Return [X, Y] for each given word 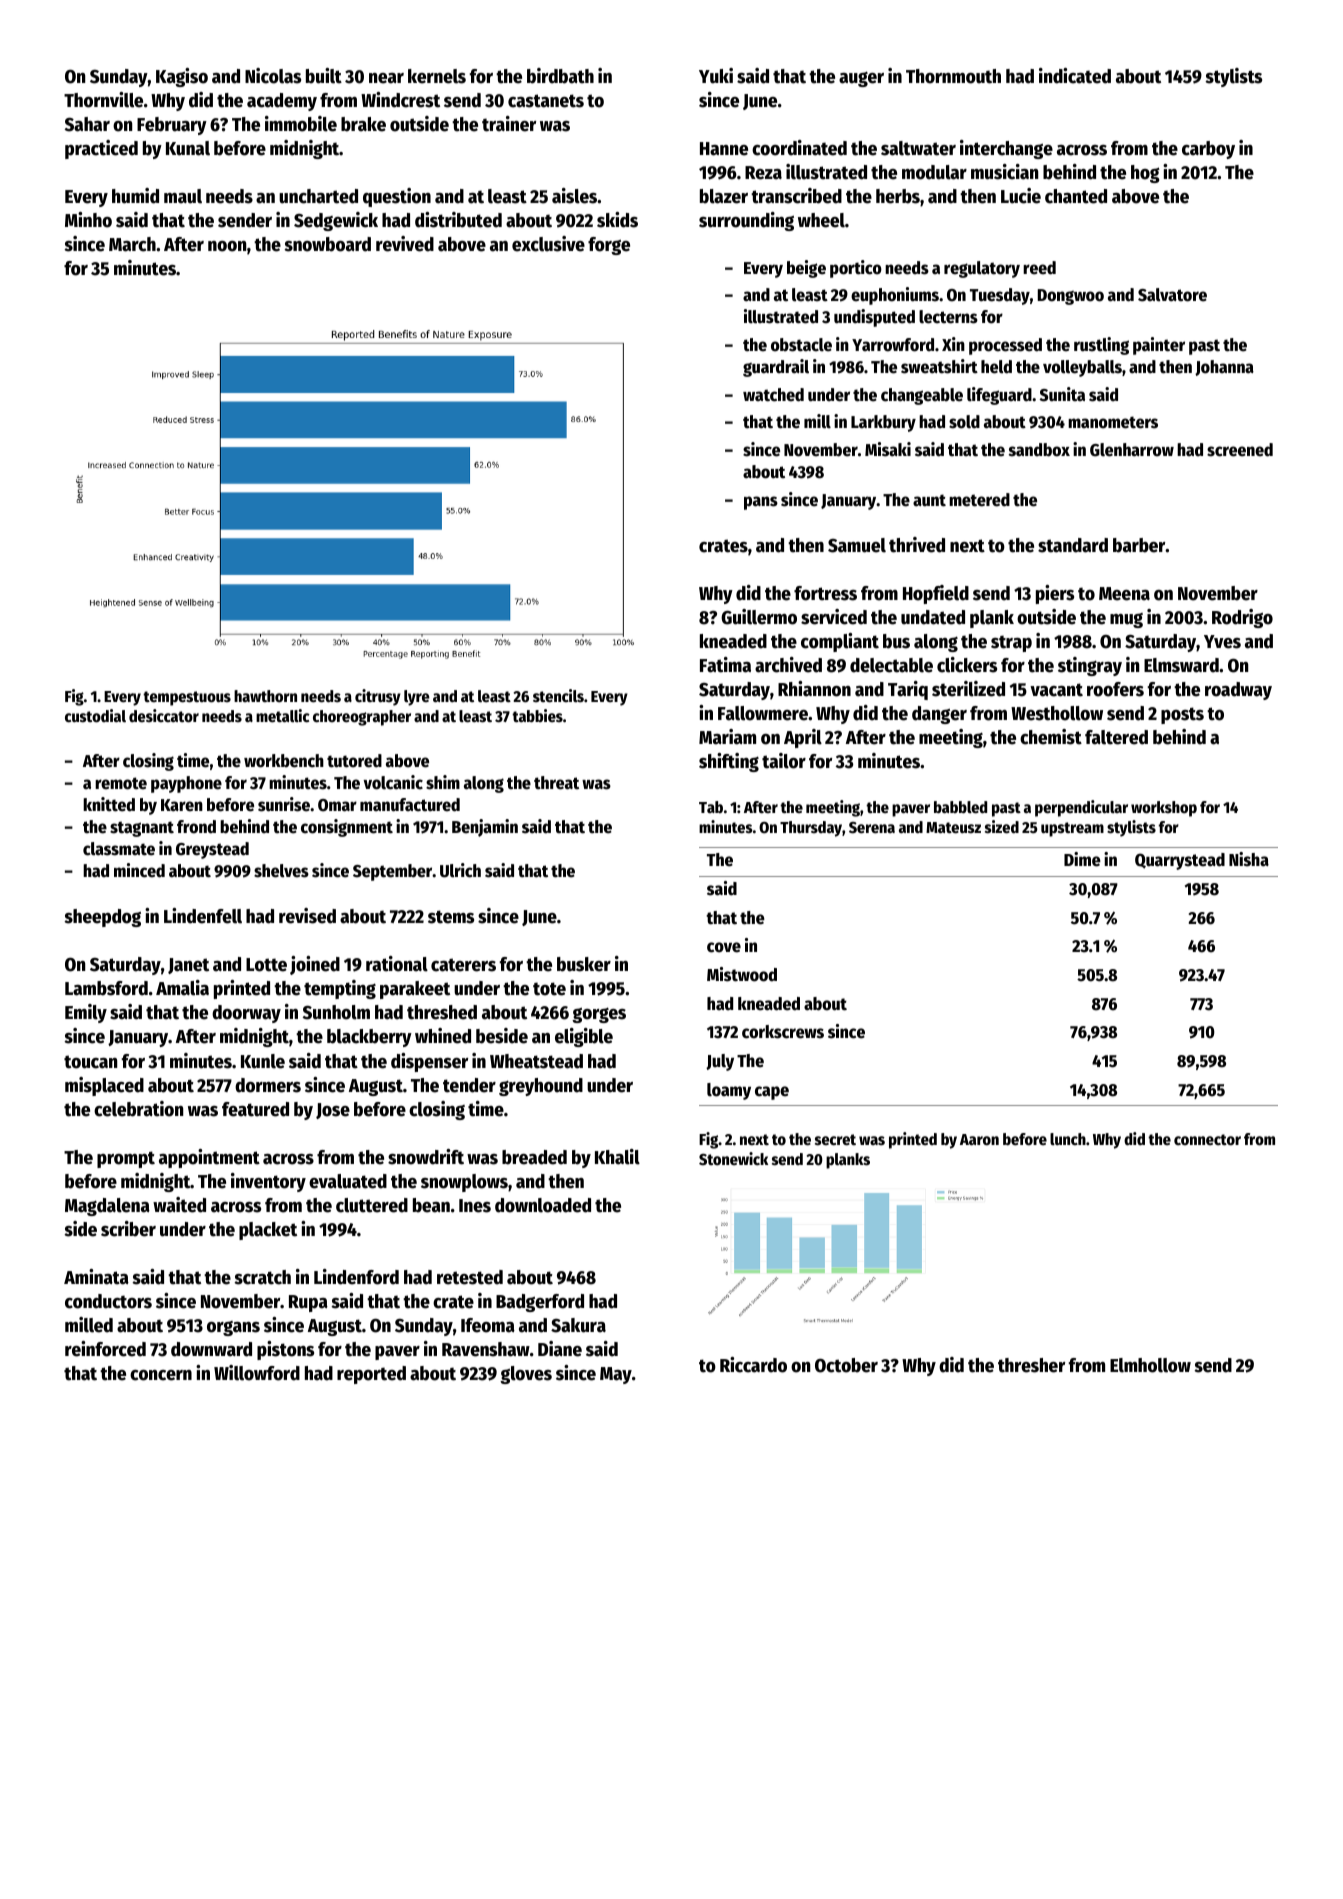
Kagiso [182, 77]
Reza [763, 173]
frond [196, 827]
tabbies [537, 716]
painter [1159, 346]
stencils [558, 696]
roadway [1238, 691]
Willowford [257, 1373]
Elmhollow [1150, 1365]
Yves [1222, 642]
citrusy [378, 697]
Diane [560, 1349]
